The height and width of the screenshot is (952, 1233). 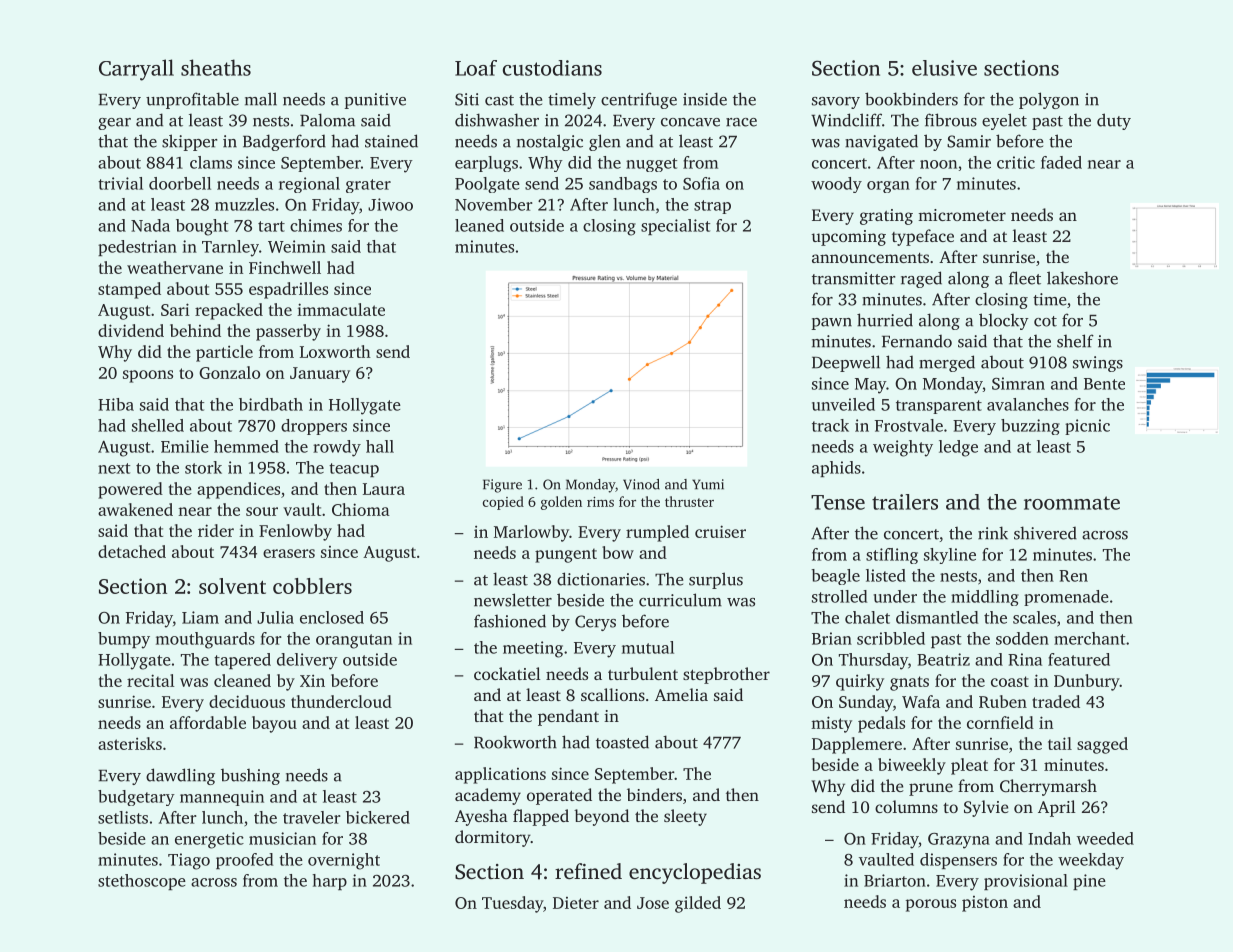 What do you see at coordinates (142, 882) in the screenshot?
I see `stethoscope` at bounding box center [142, 882].
